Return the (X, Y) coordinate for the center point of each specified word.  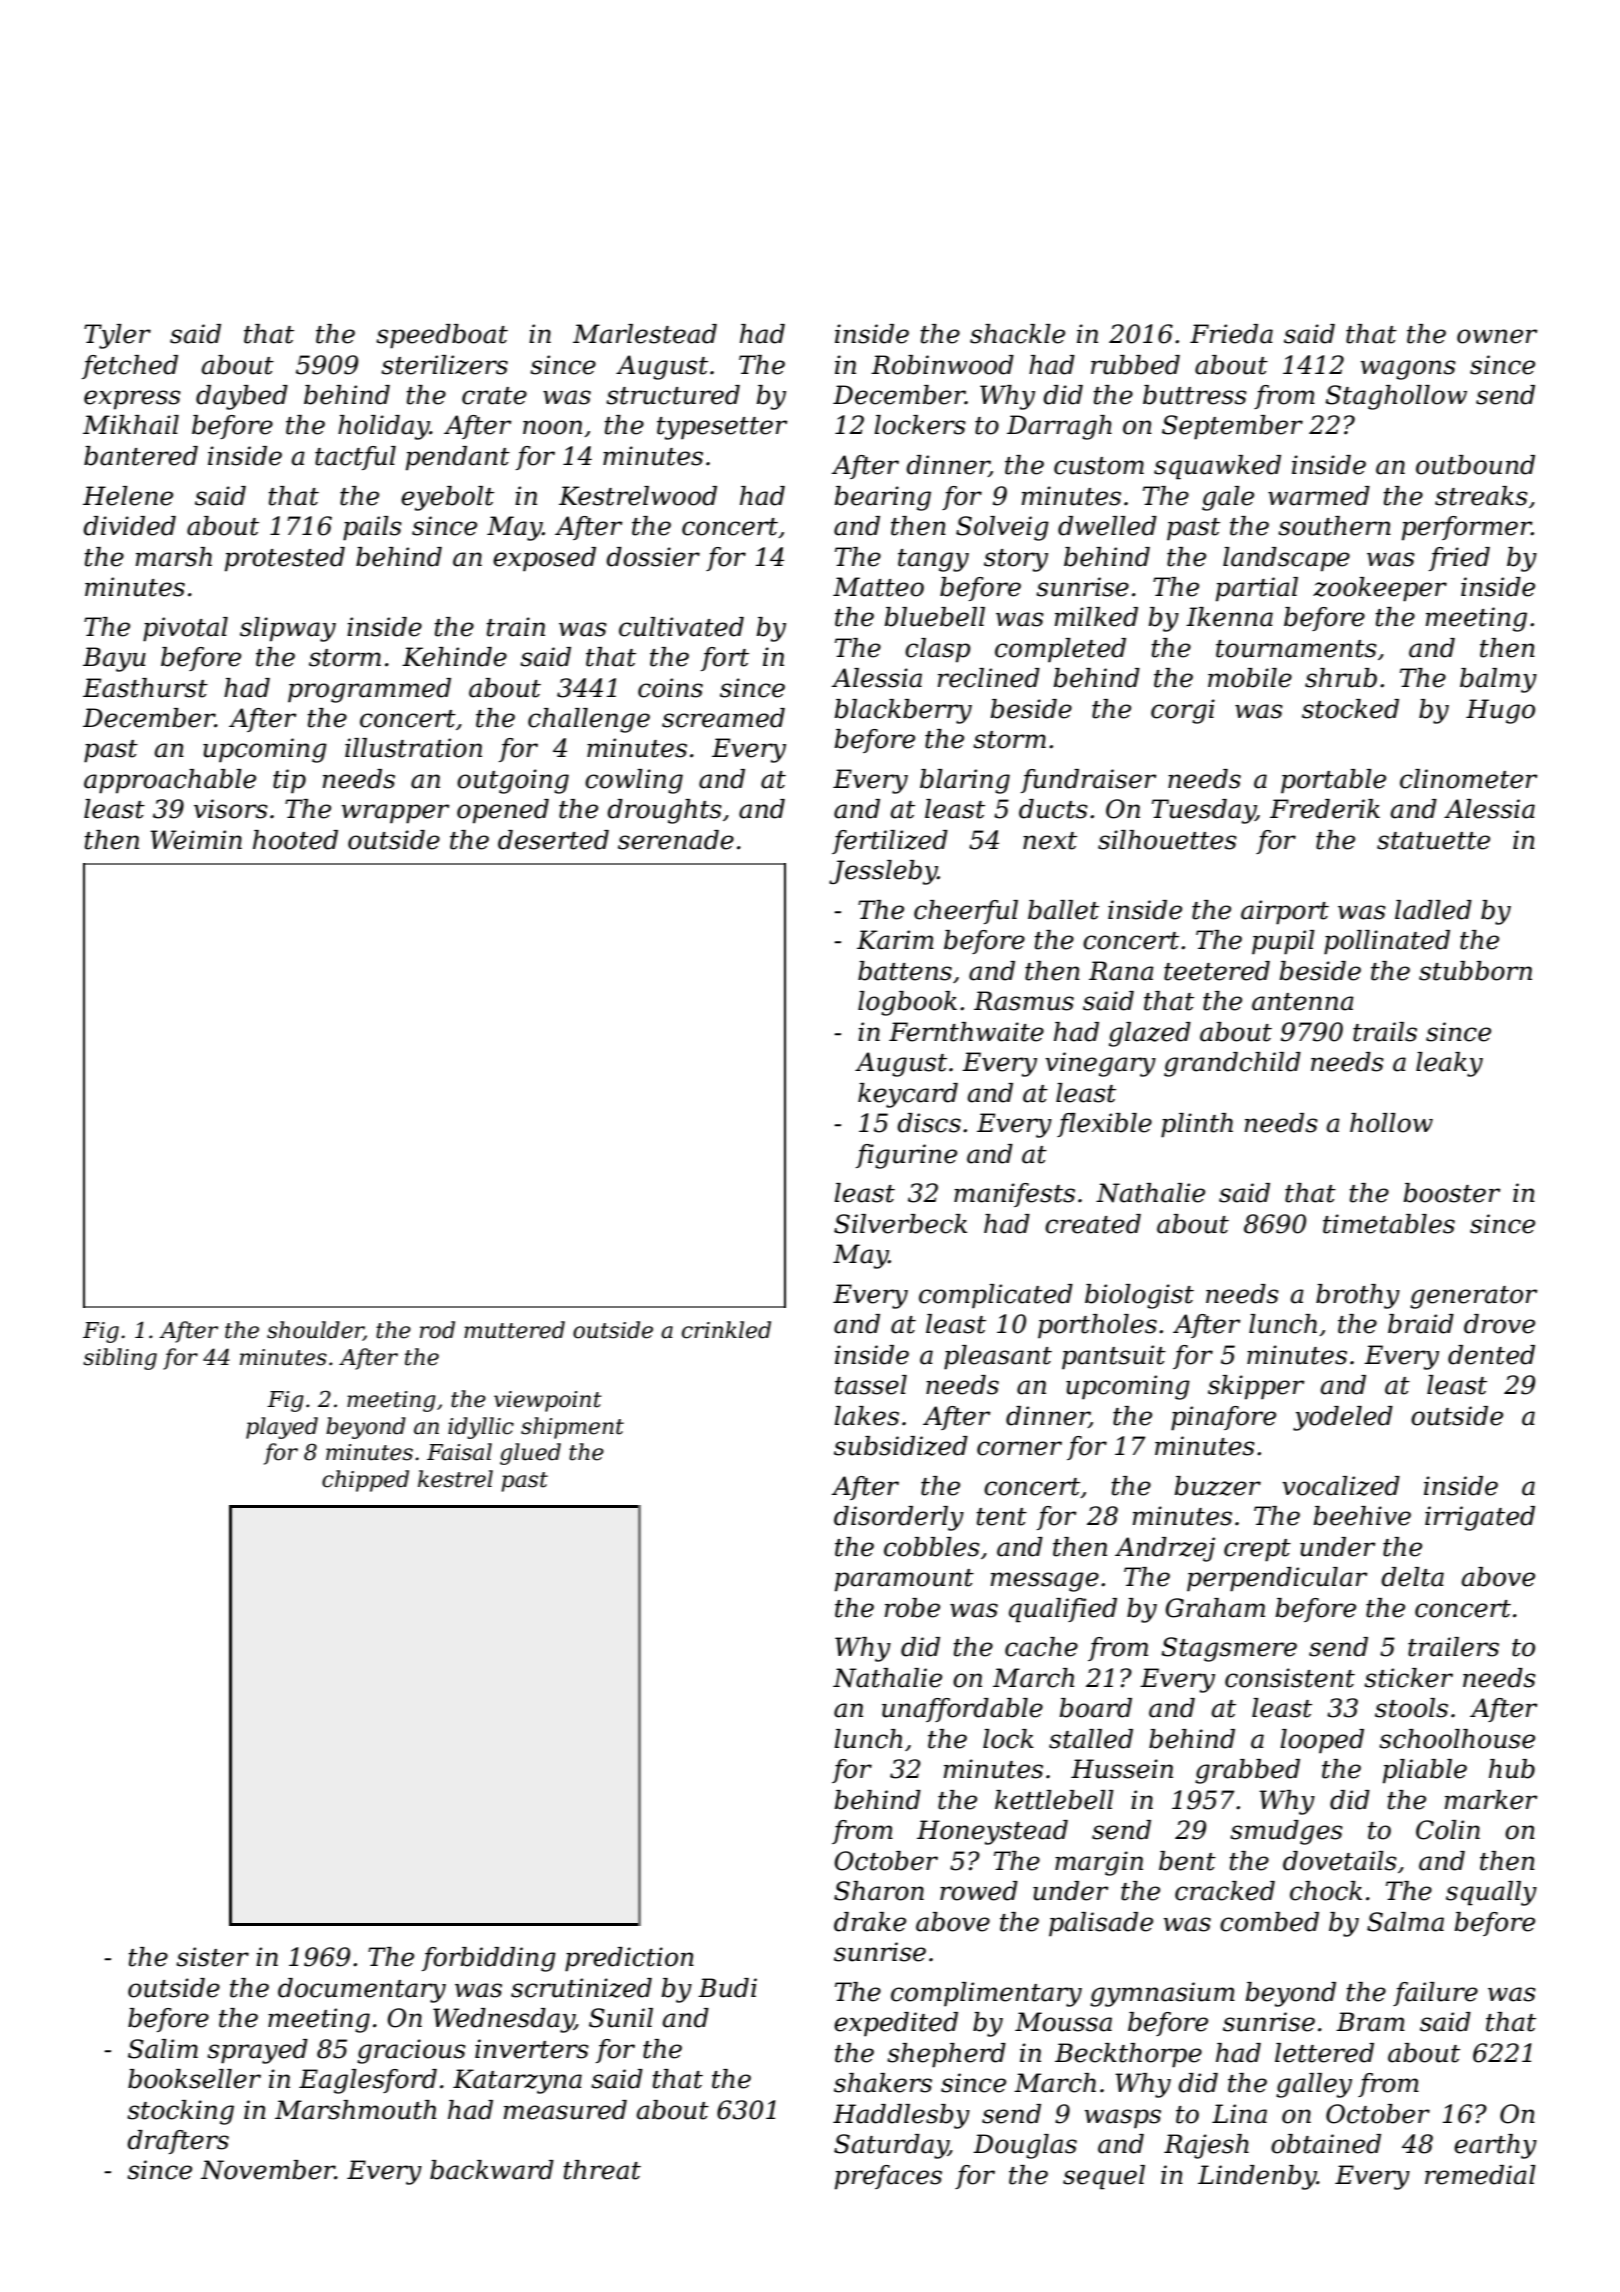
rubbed (1135, 365)
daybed (242, 397)
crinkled (726, 1330)
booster (1452, 1193)
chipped (365, 1481)
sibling (120, 1359)
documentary (362, 1990)
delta (1412, 1577)
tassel (871, 1385)
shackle (1017, 334)
